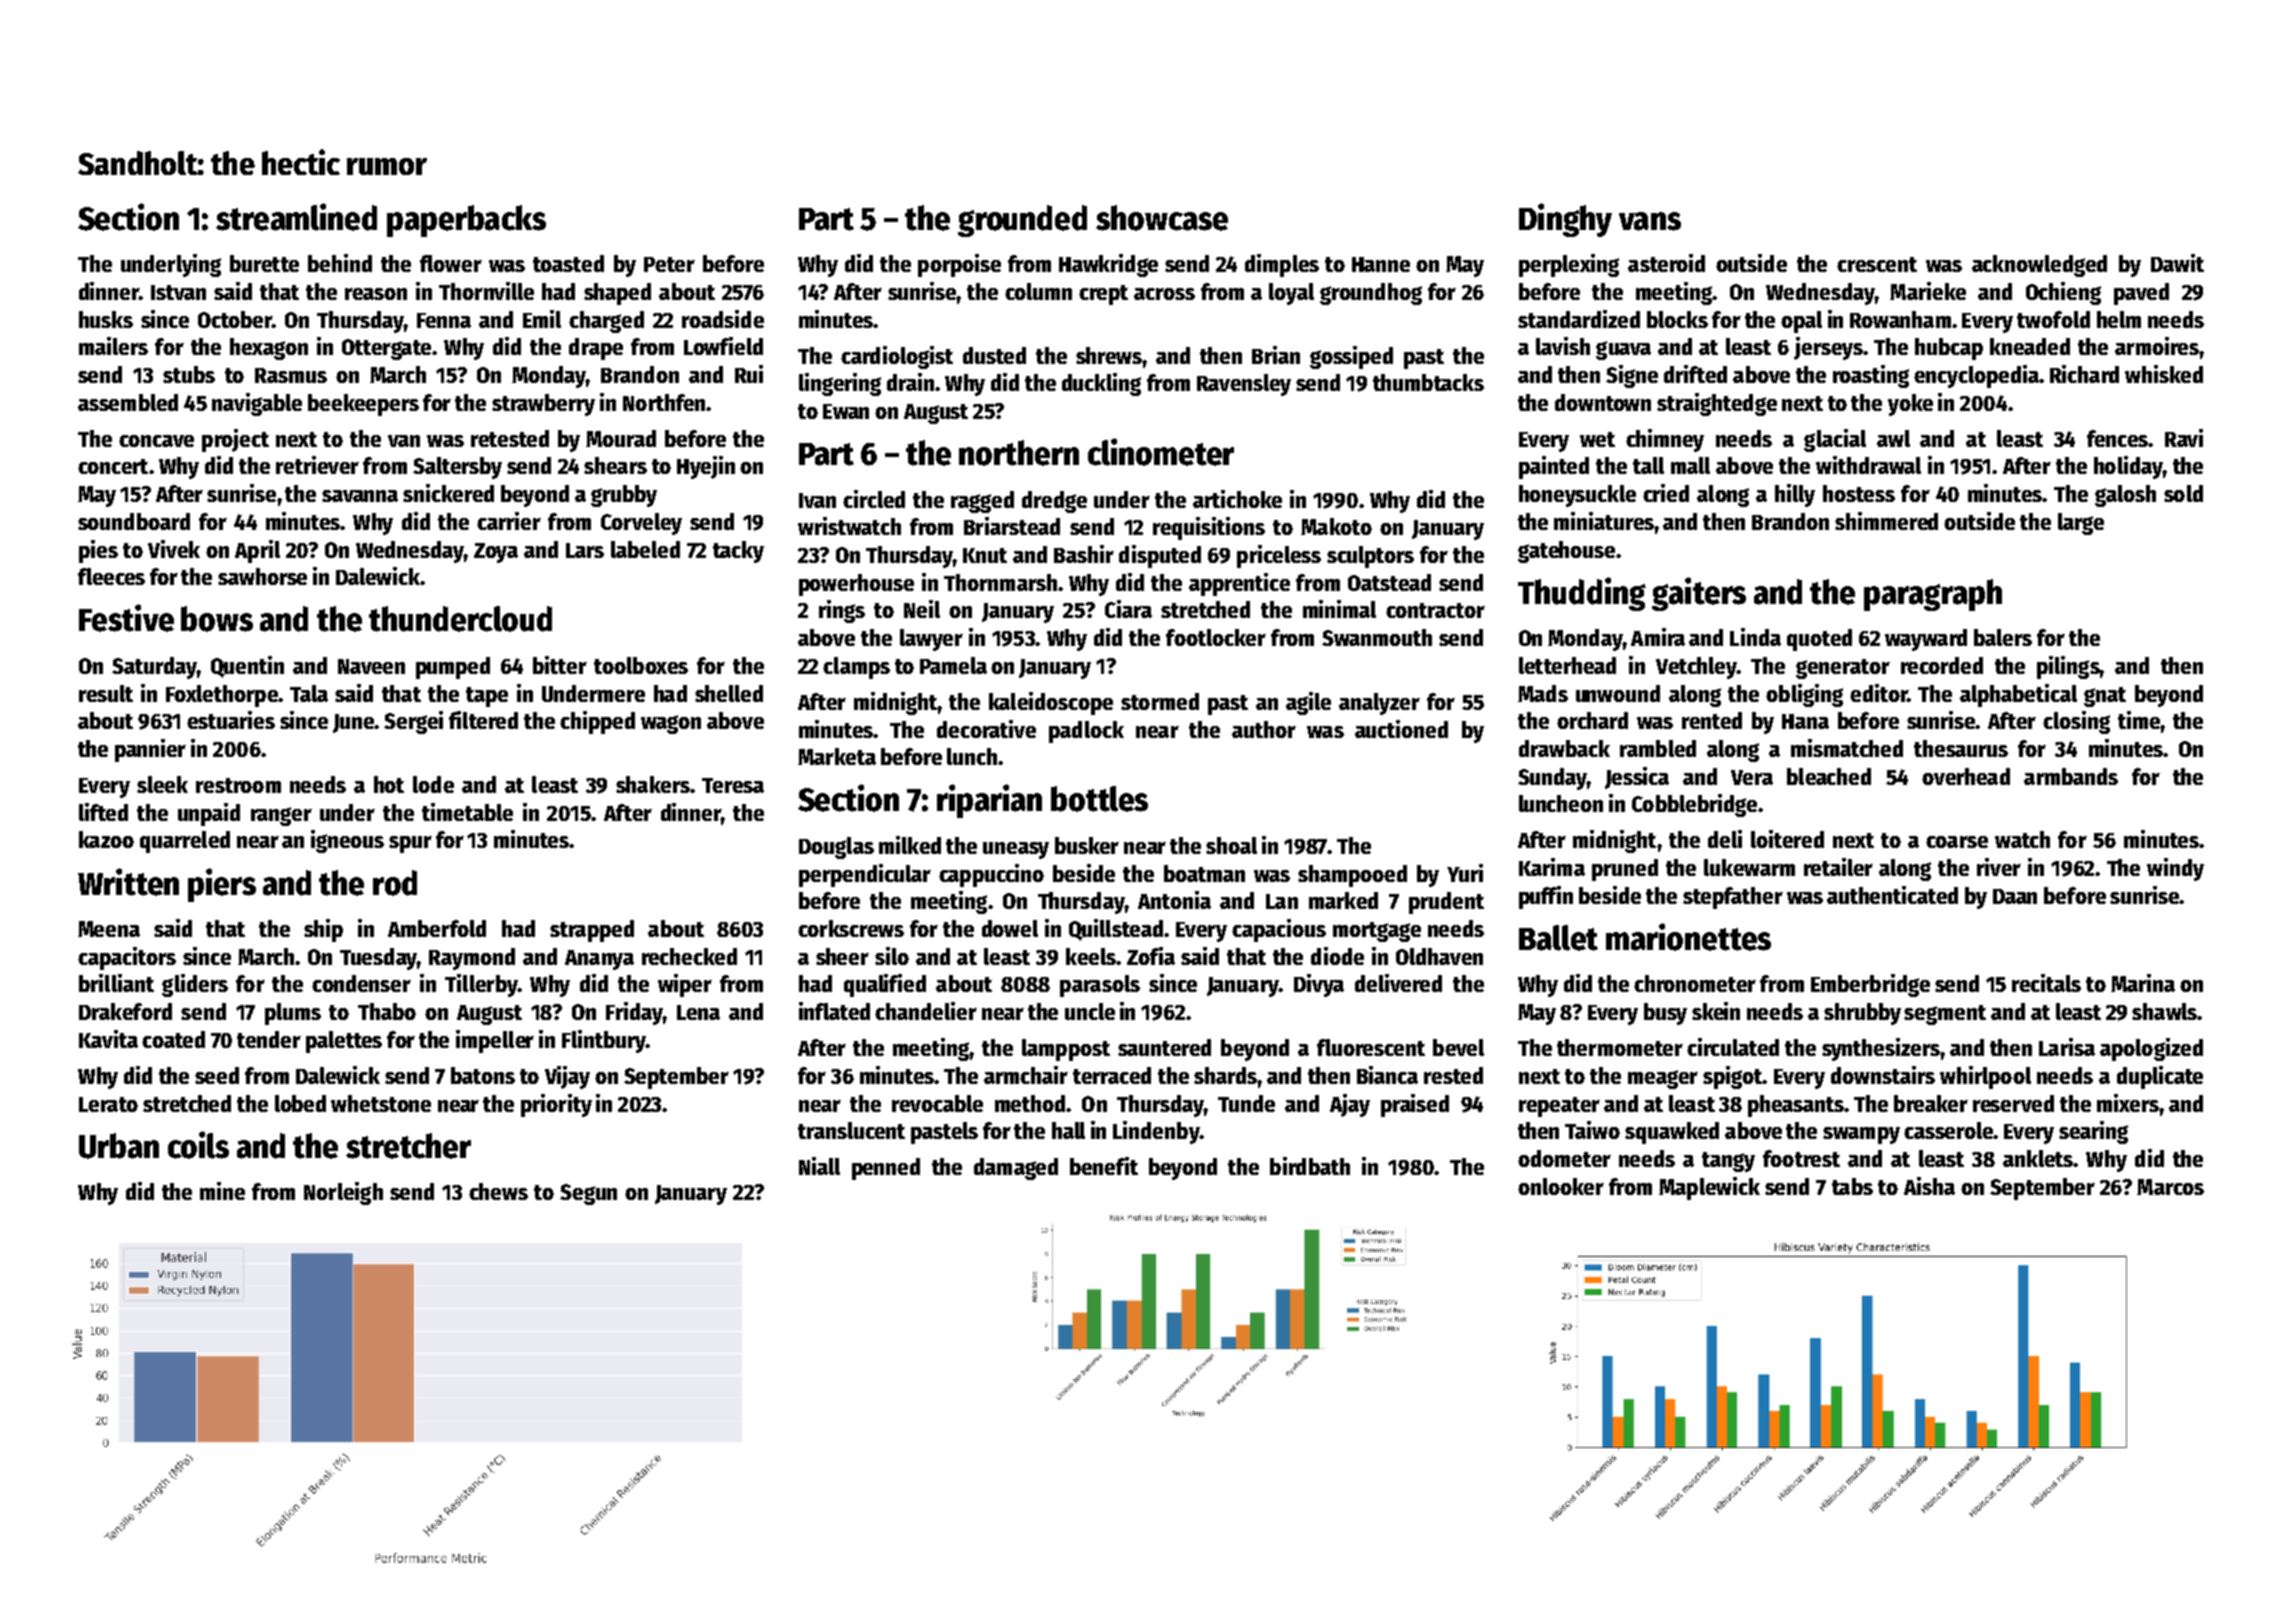  Describe the element at coordinates (585, 550) in the page. I see `Lars` at that location.
